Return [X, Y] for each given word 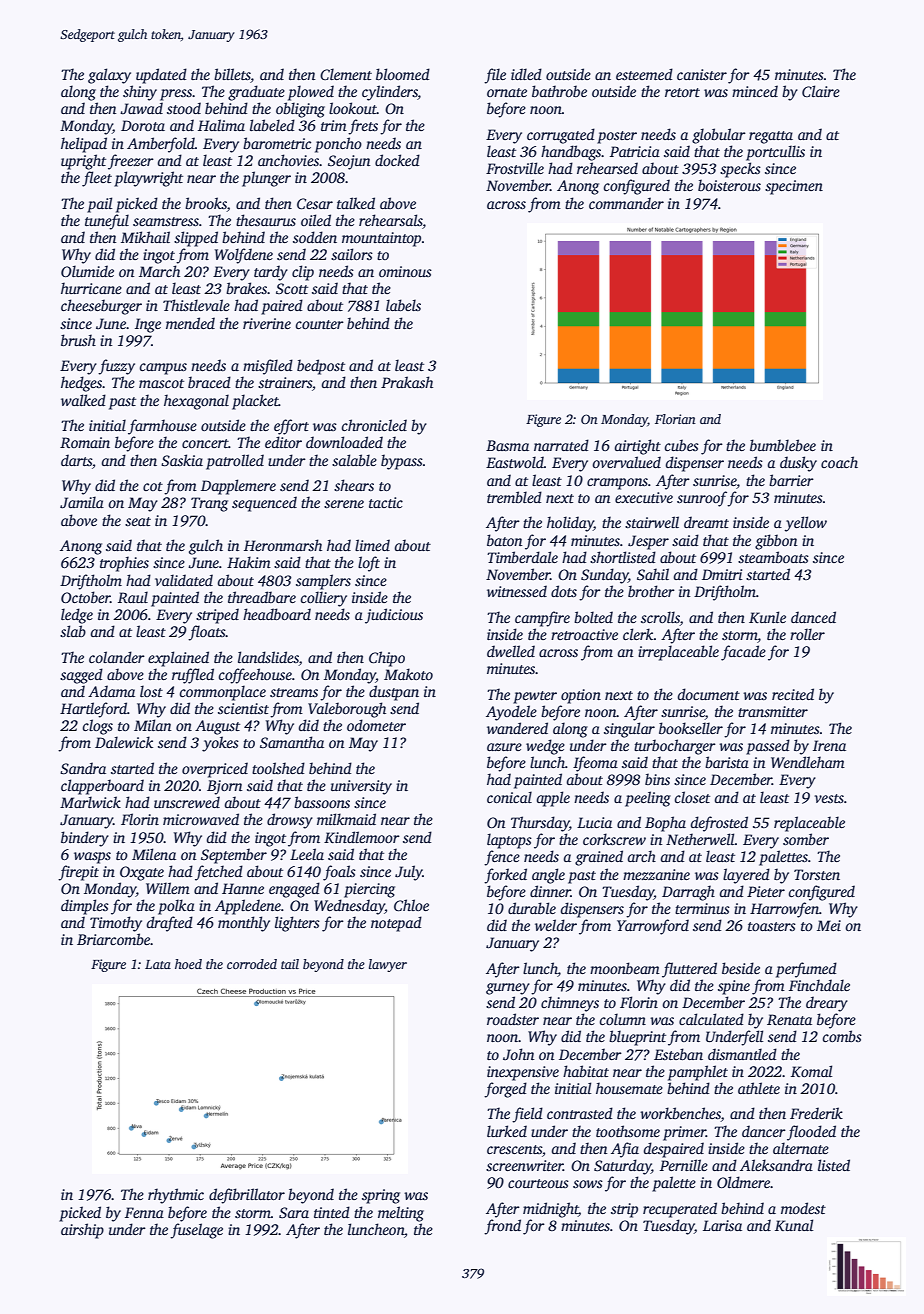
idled [526, 74]
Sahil [653, 574]
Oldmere [743, 1182]
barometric [277, 143]
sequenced [264, 504]
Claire [821, 91]
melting [401, 1214]
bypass [402, 462]
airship [82, 1231]
